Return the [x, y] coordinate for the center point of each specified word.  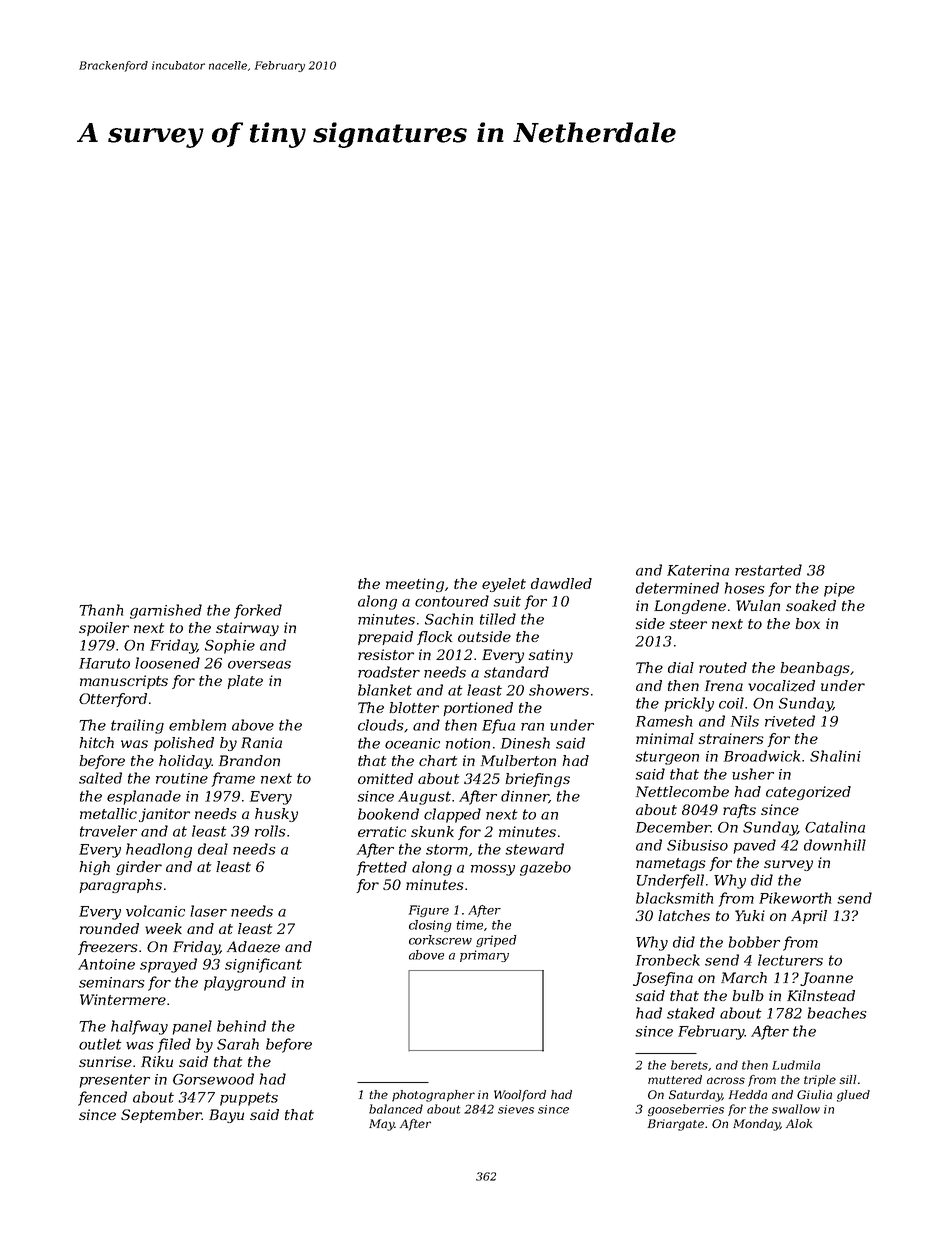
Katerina [698, 570]
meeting [415, 585]
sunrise [105, 1061]
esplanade [144, 797]
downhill [835, 845]
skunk [432, 831]
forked [258, 611]
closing [430, 926]
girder [139, 868]
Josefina [663, 979]
